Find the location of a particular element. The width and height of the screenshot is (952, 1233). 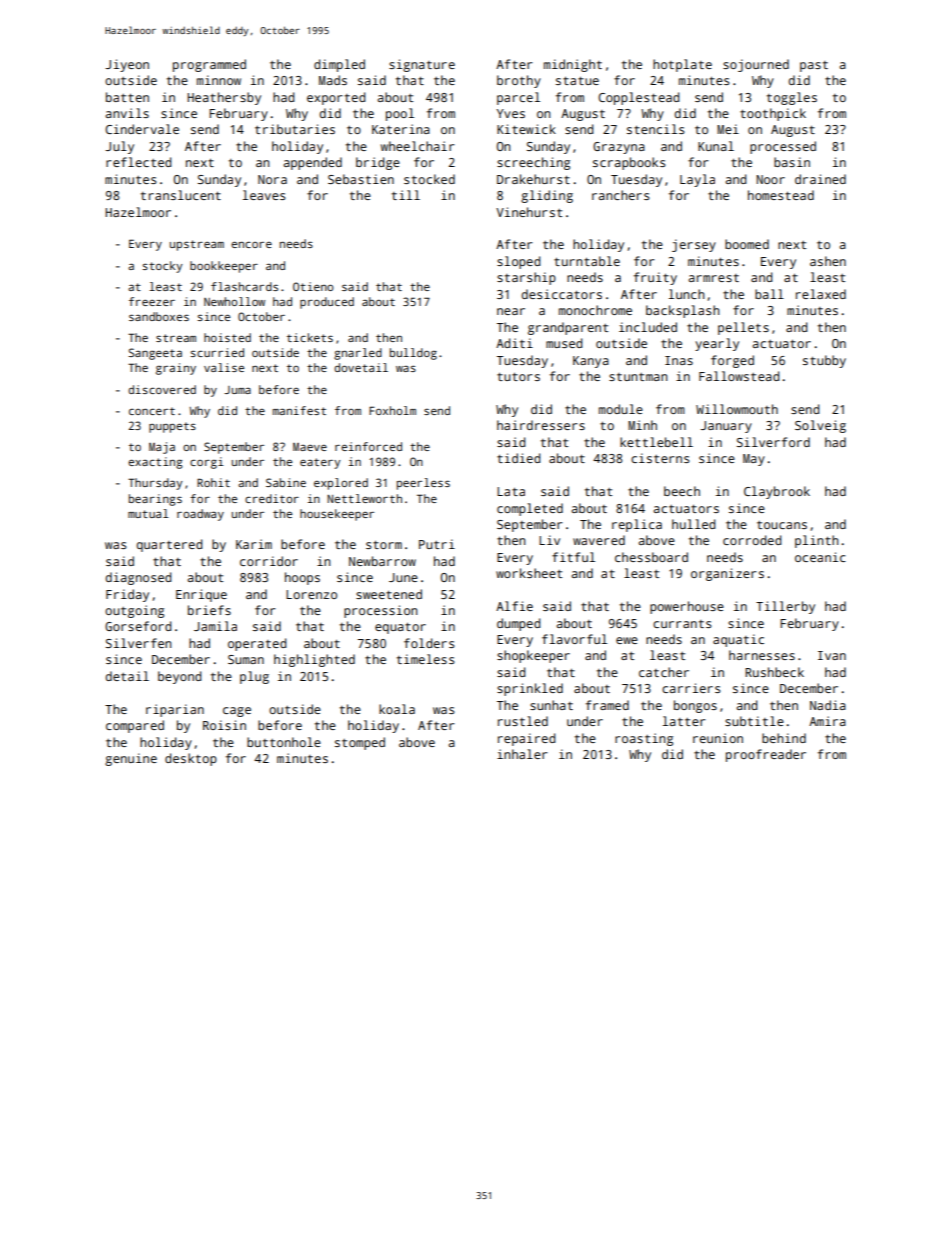

valise is located at coordinates (224, 367).
